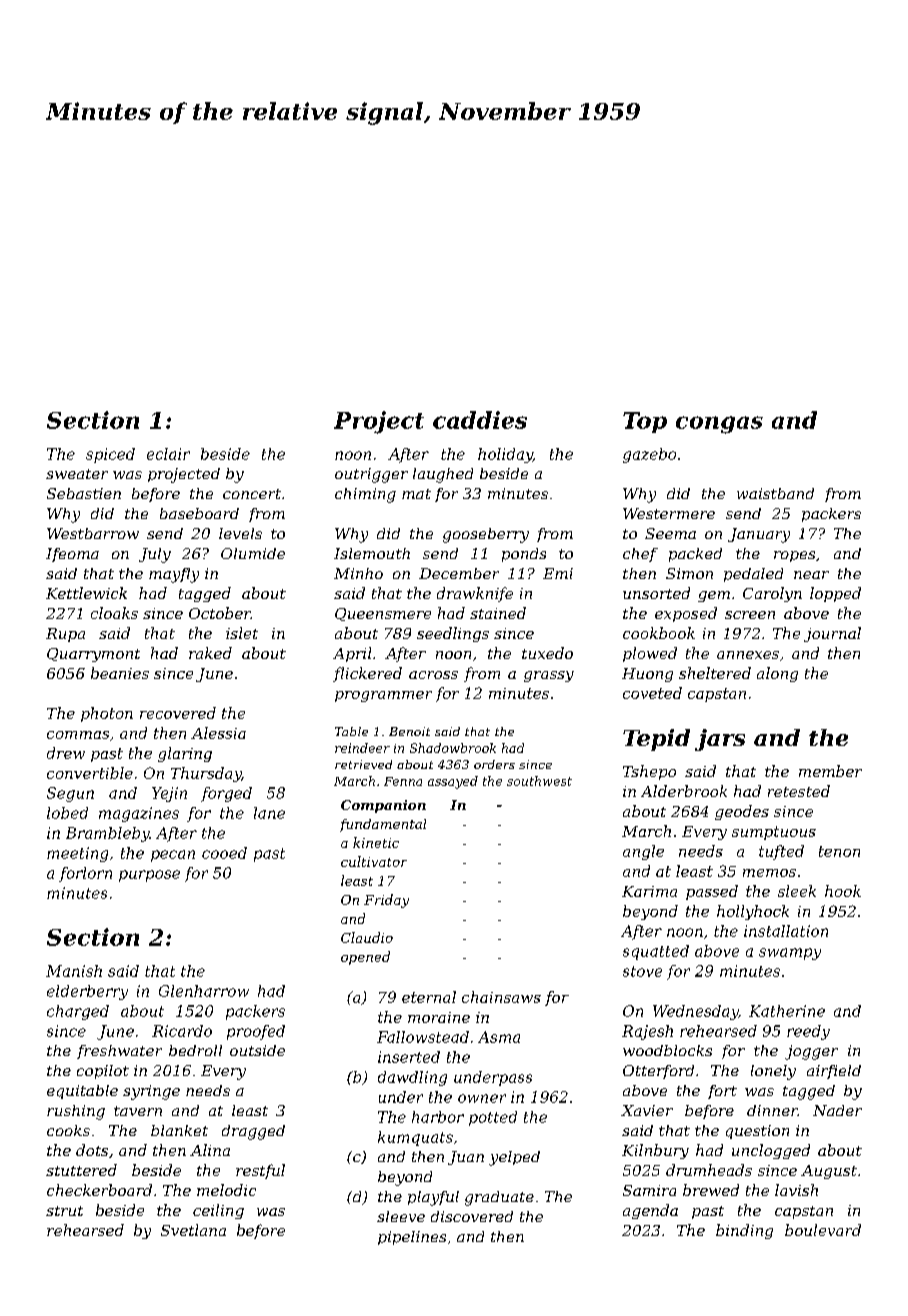  I want to click on ceiling, so click(218, 1211).
